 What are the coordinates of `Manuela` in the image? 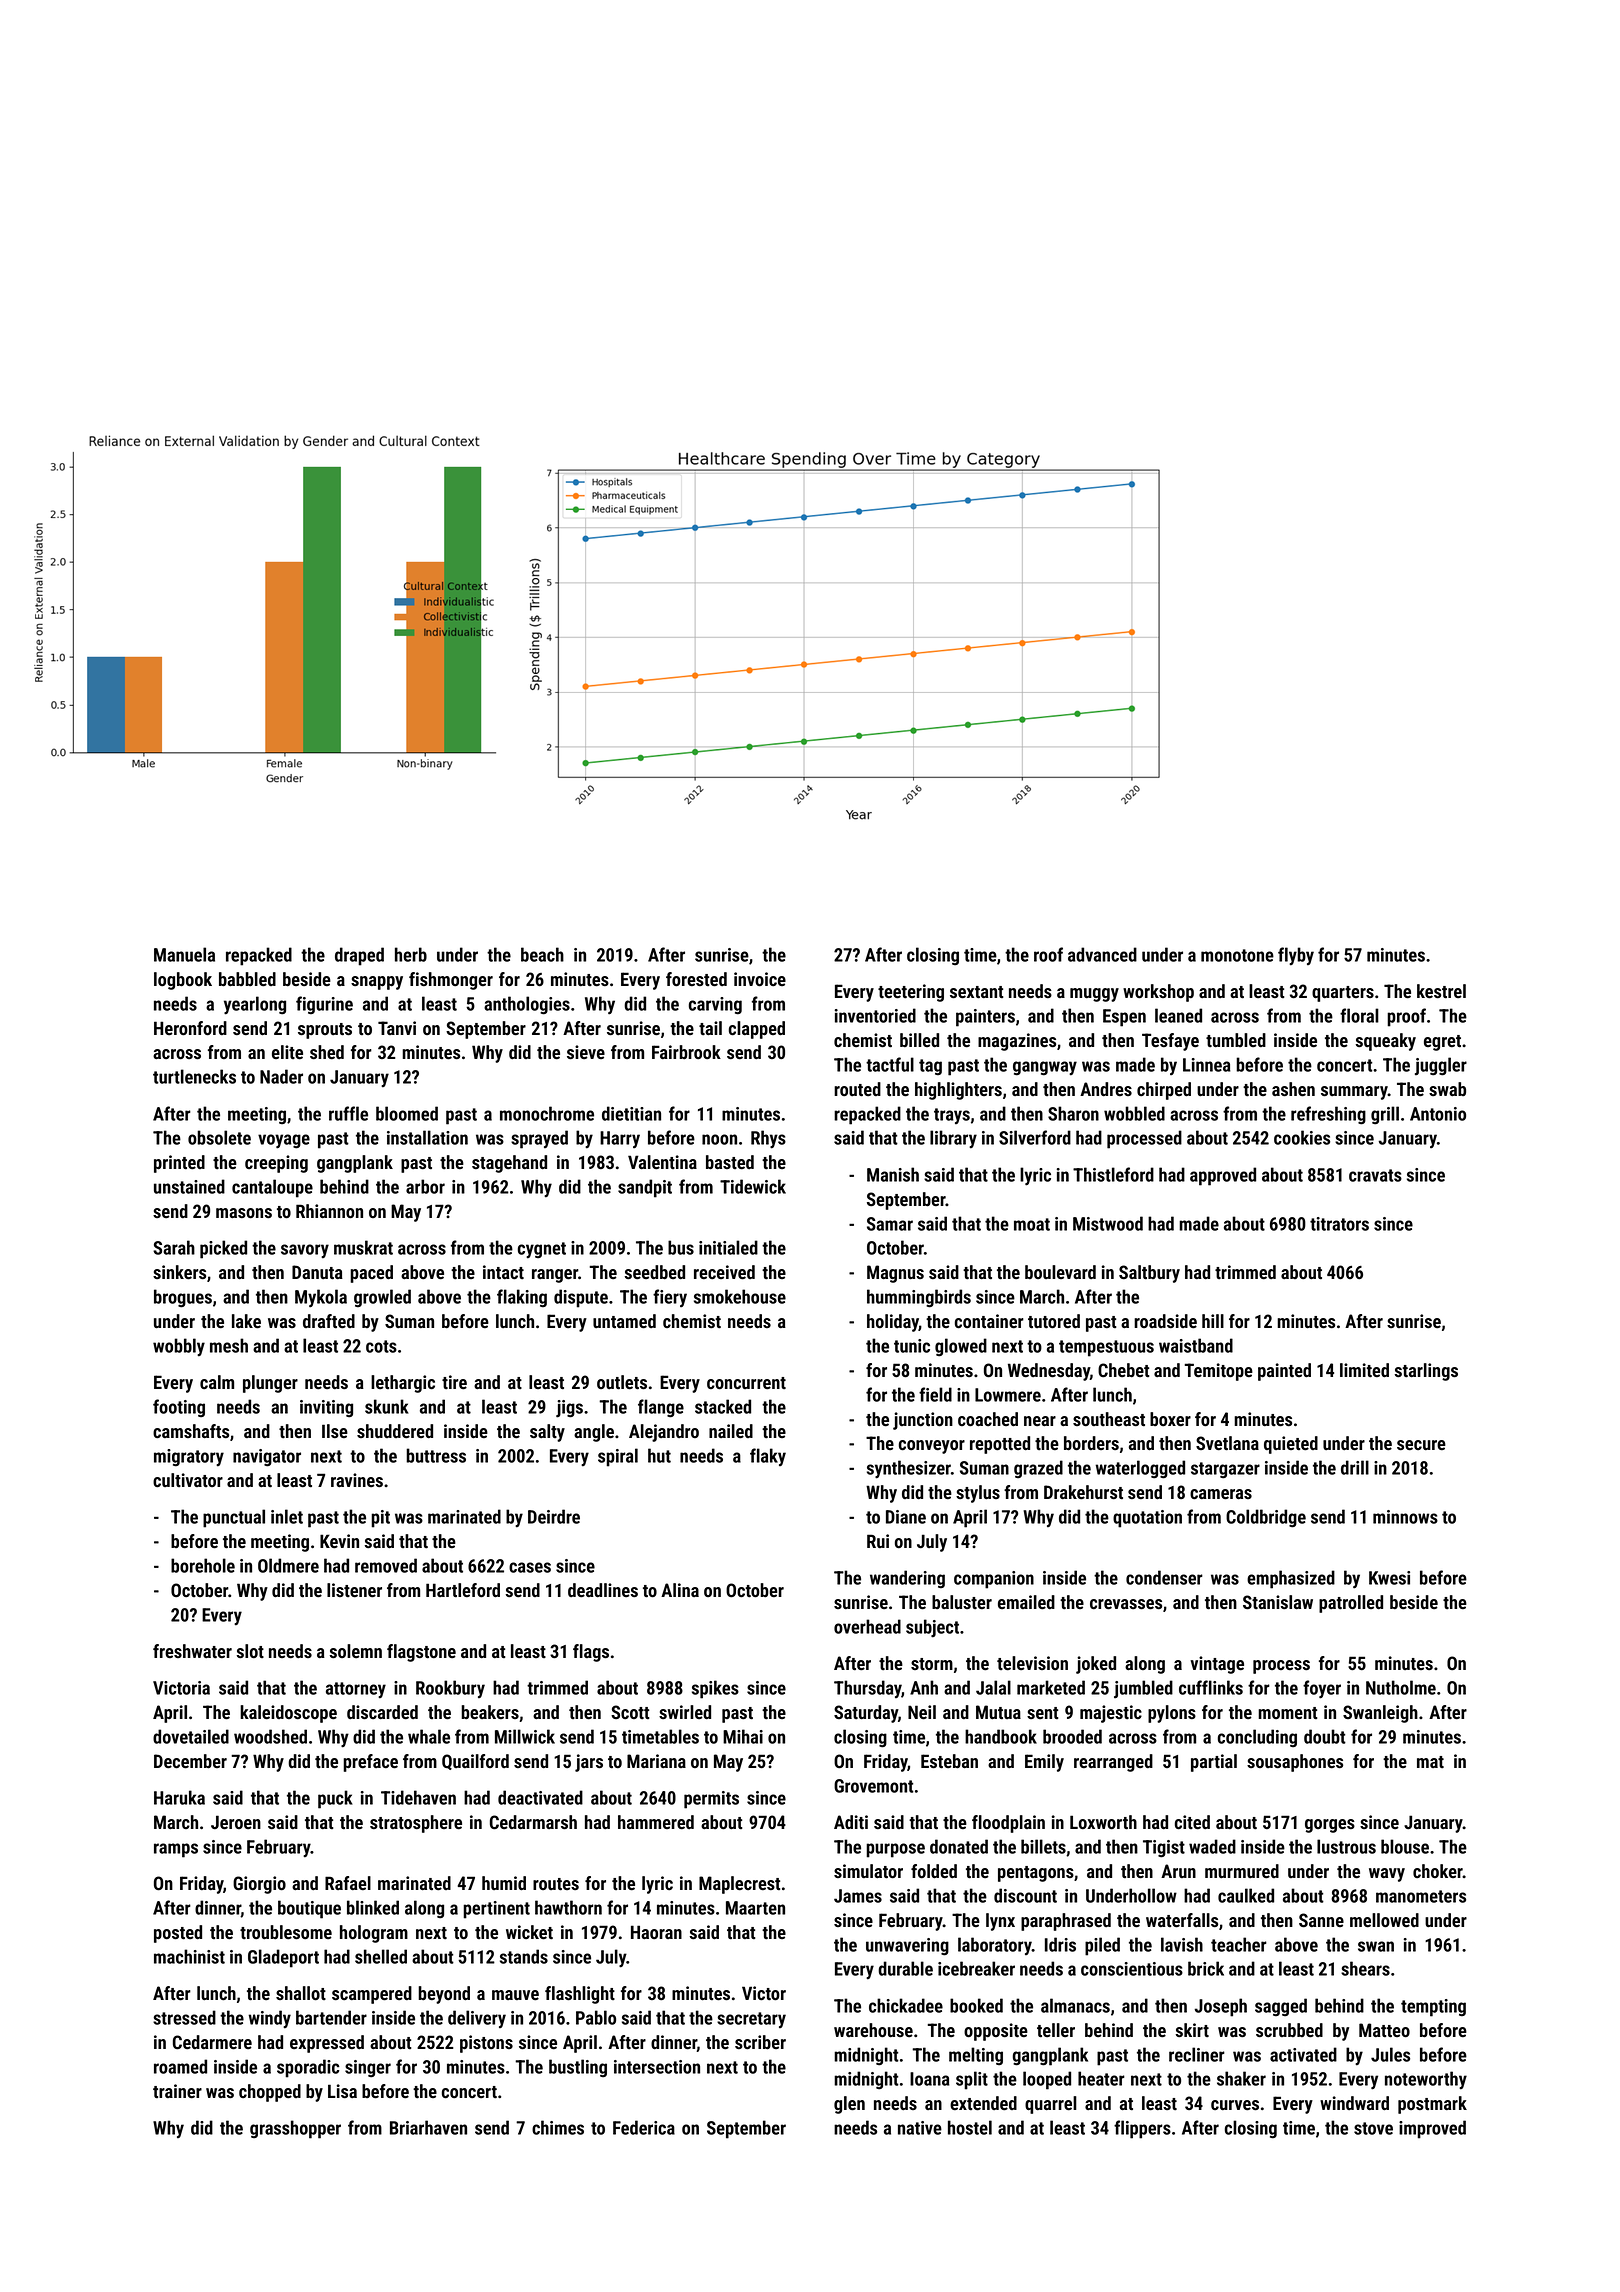 It's located at (184, 954).
